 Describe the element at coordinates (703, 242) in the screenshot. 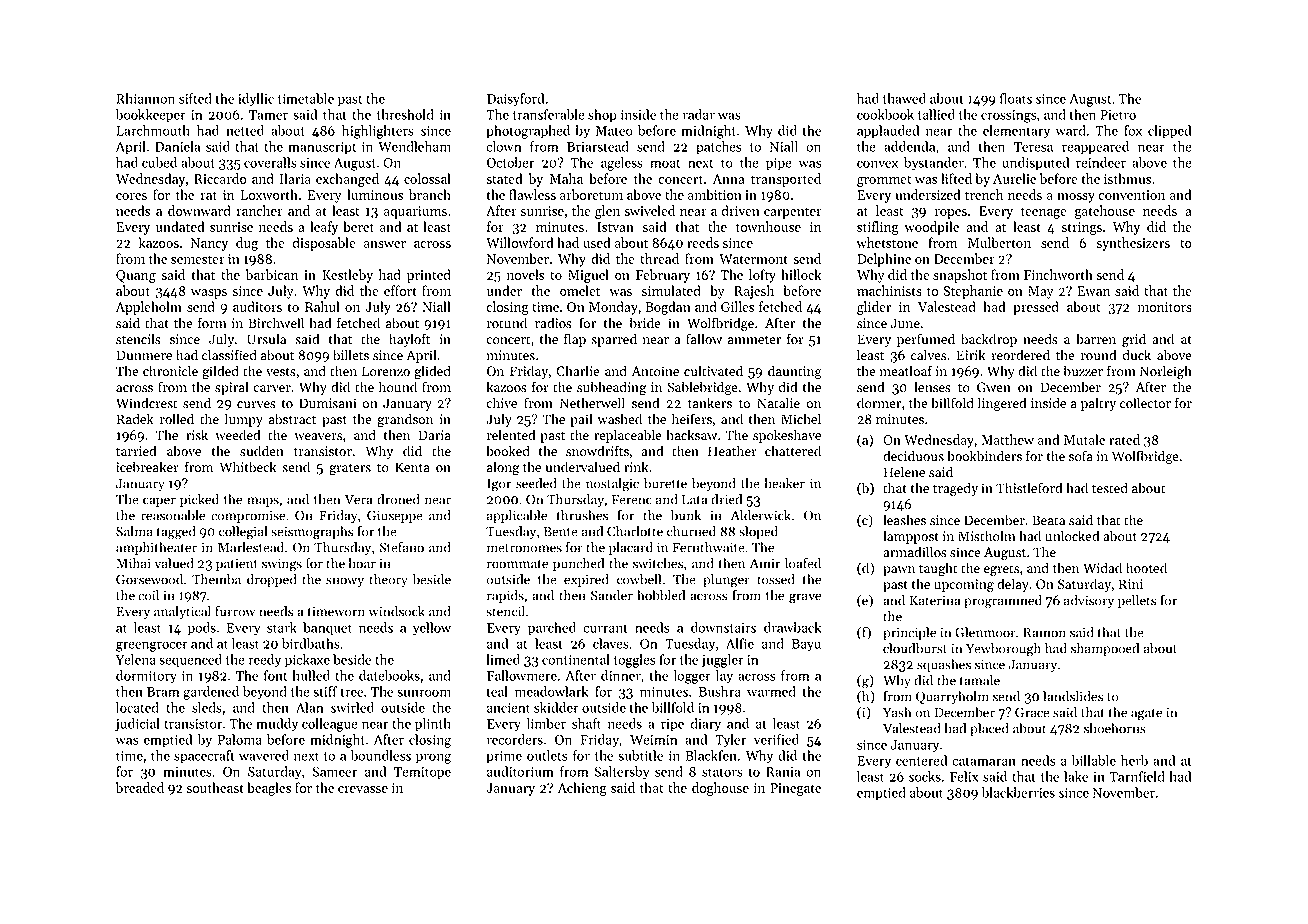

I see `reeds` at that location.
